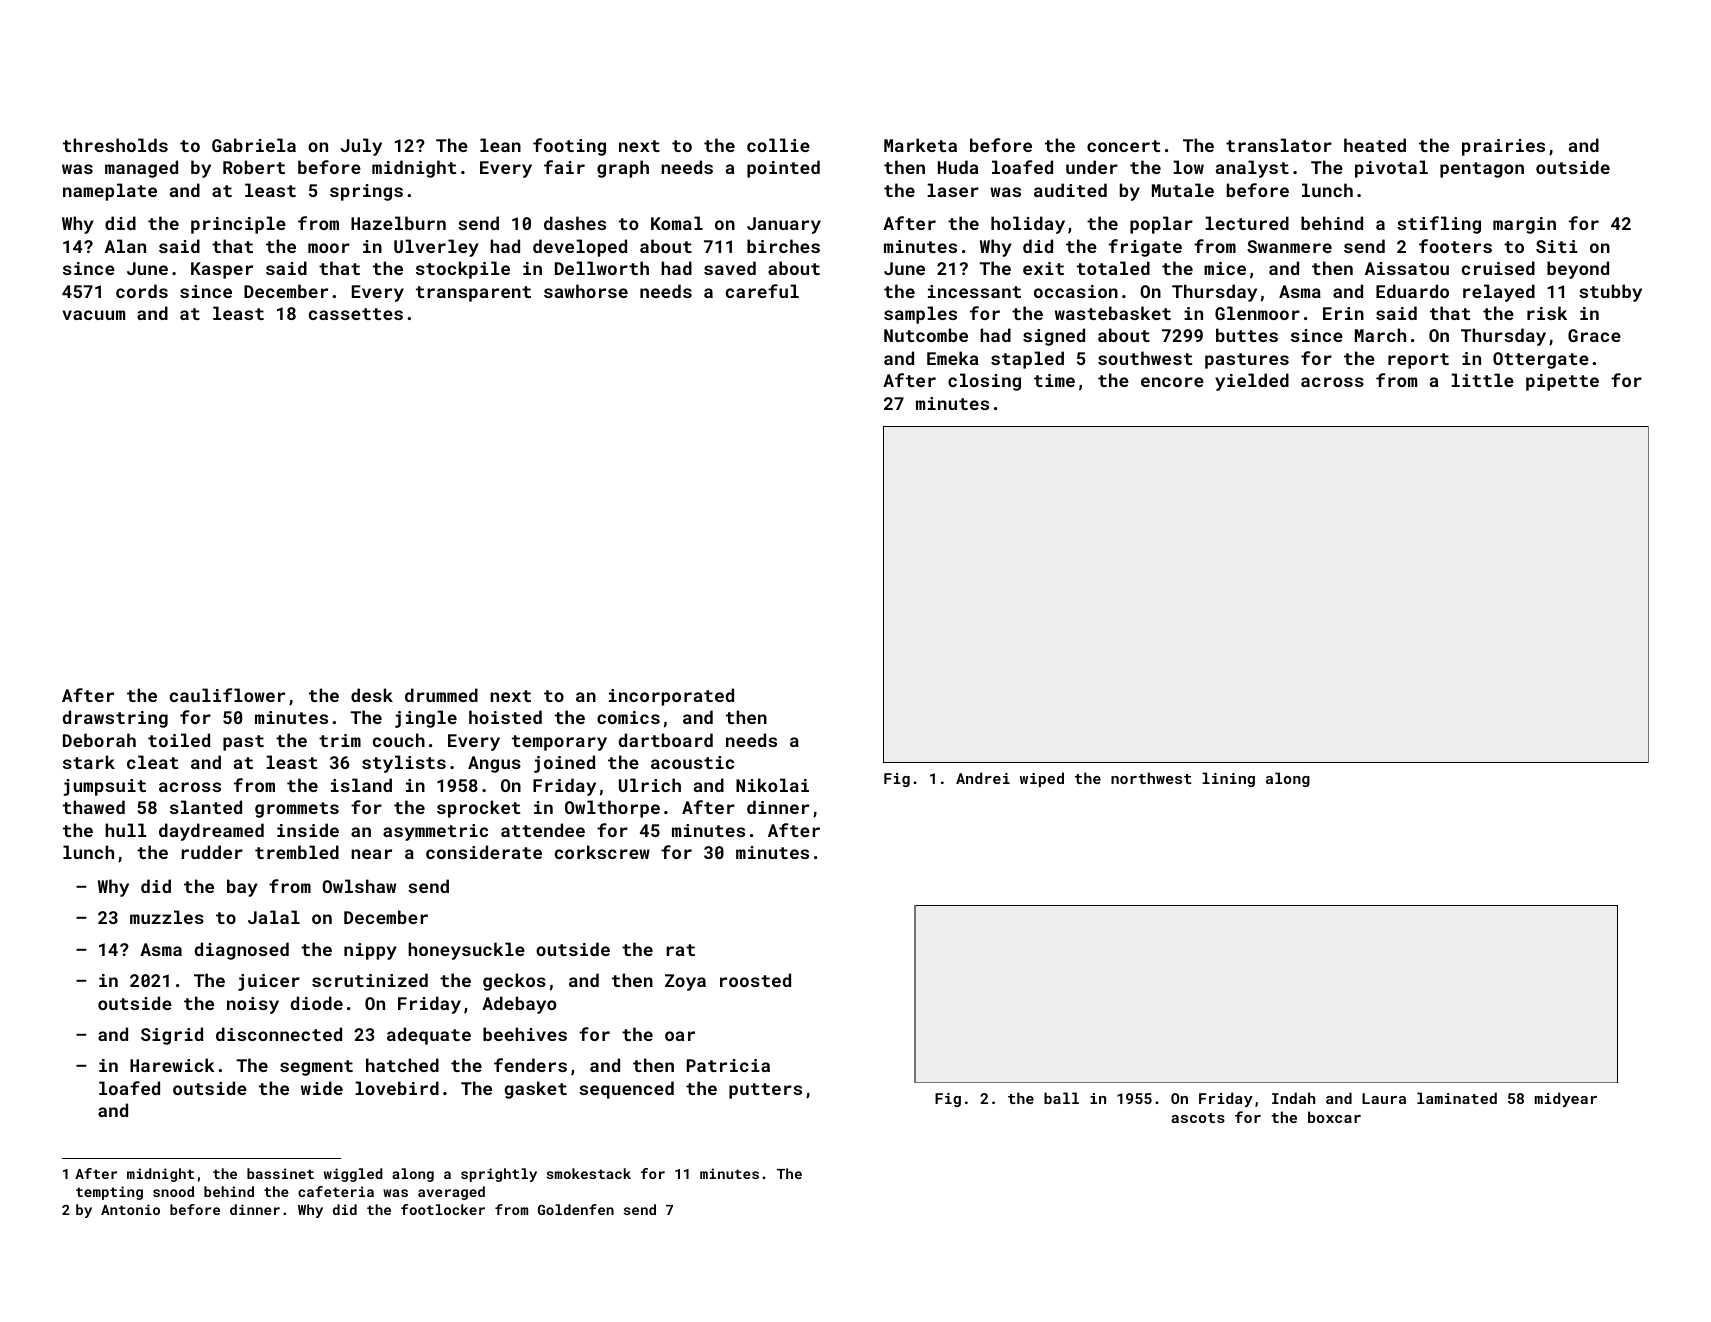 Image resolution: width=1711 pixels, height=1322 pixels. What do you see at coordinates (1610, 293) in the image?
I see `stubby` at bounding box center [1610, 293].
